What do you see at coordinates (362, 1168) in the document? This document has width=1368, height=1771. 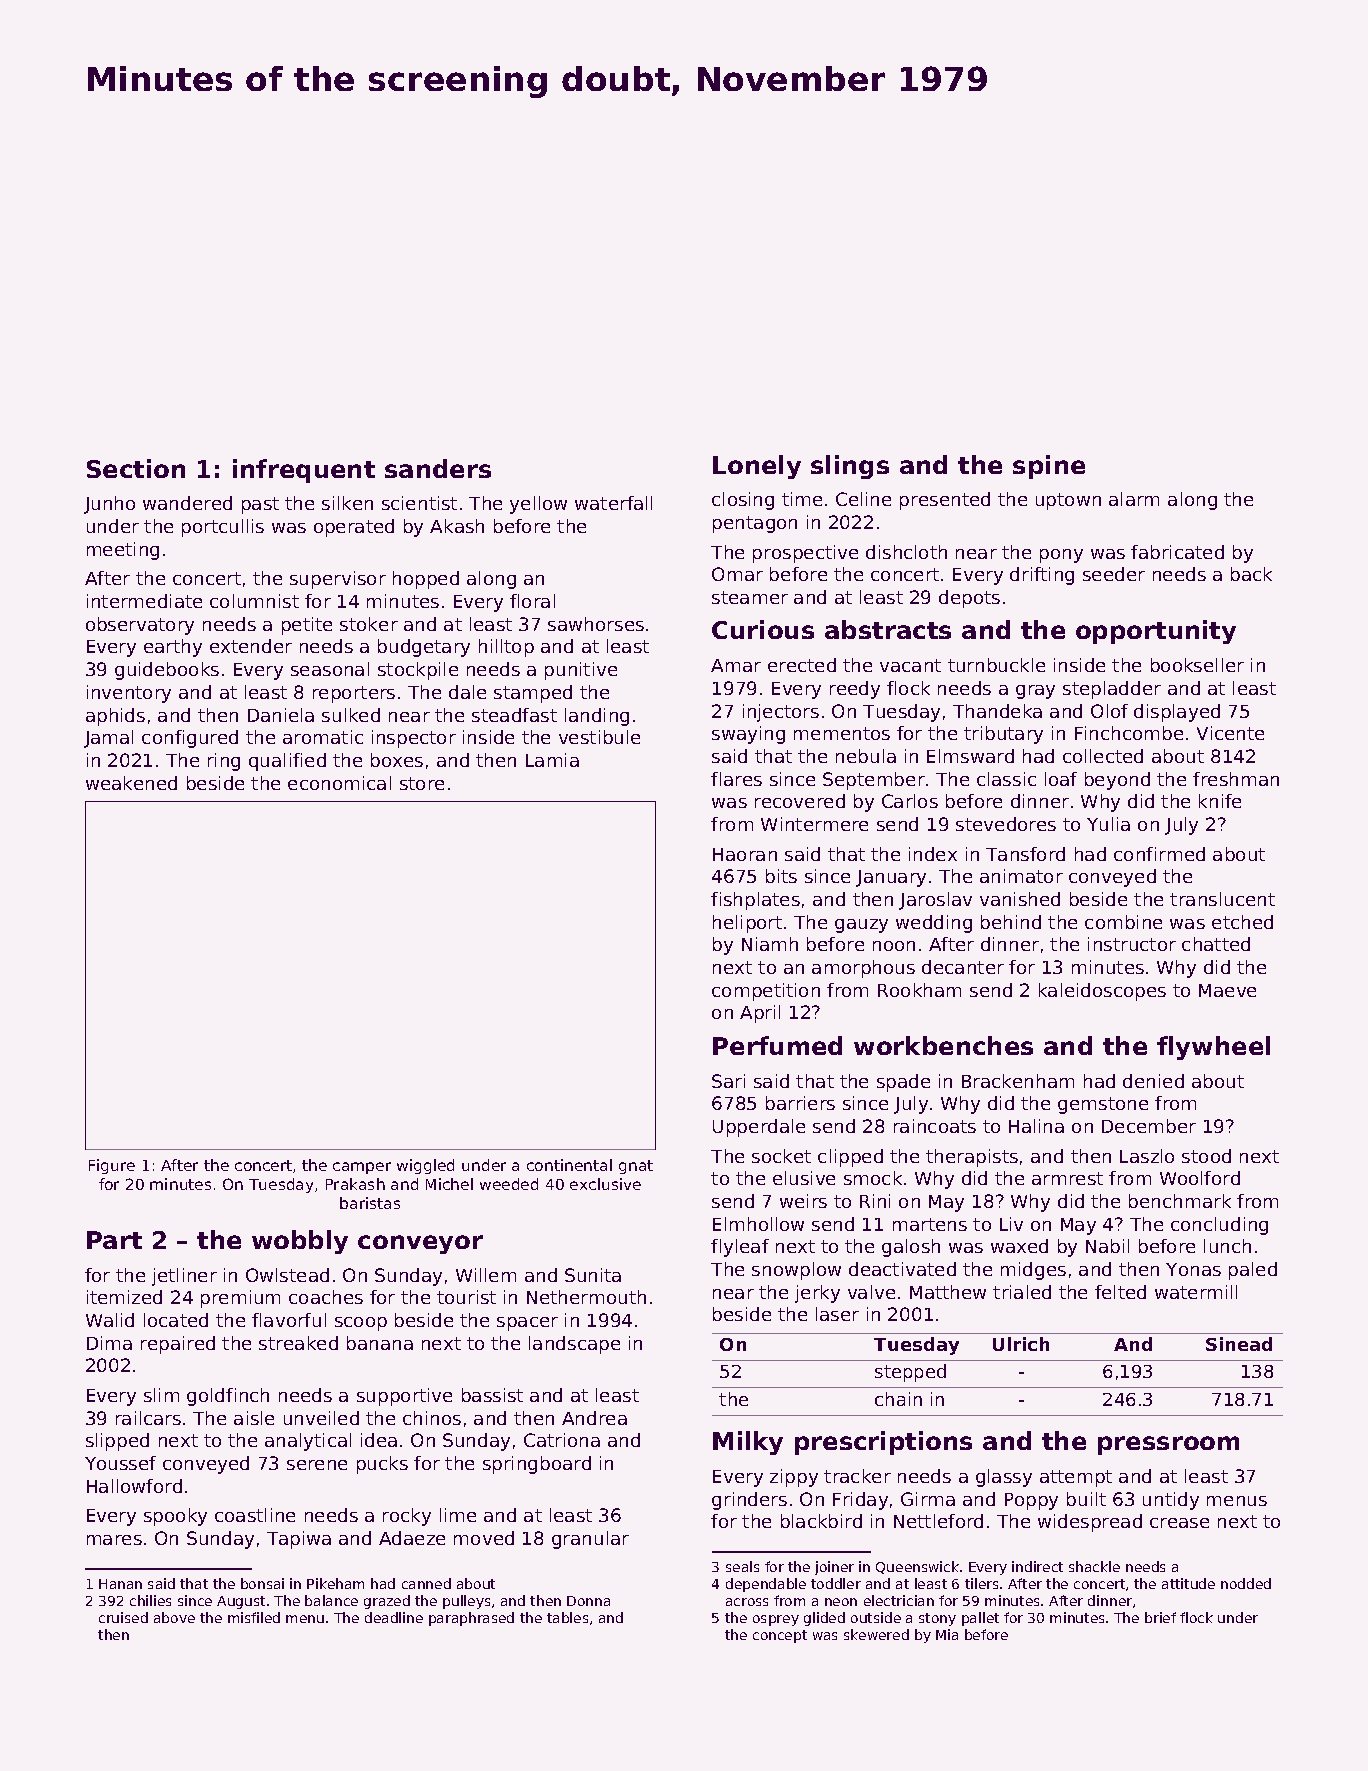 I see `camper` at bounding box center [362, 1168].
